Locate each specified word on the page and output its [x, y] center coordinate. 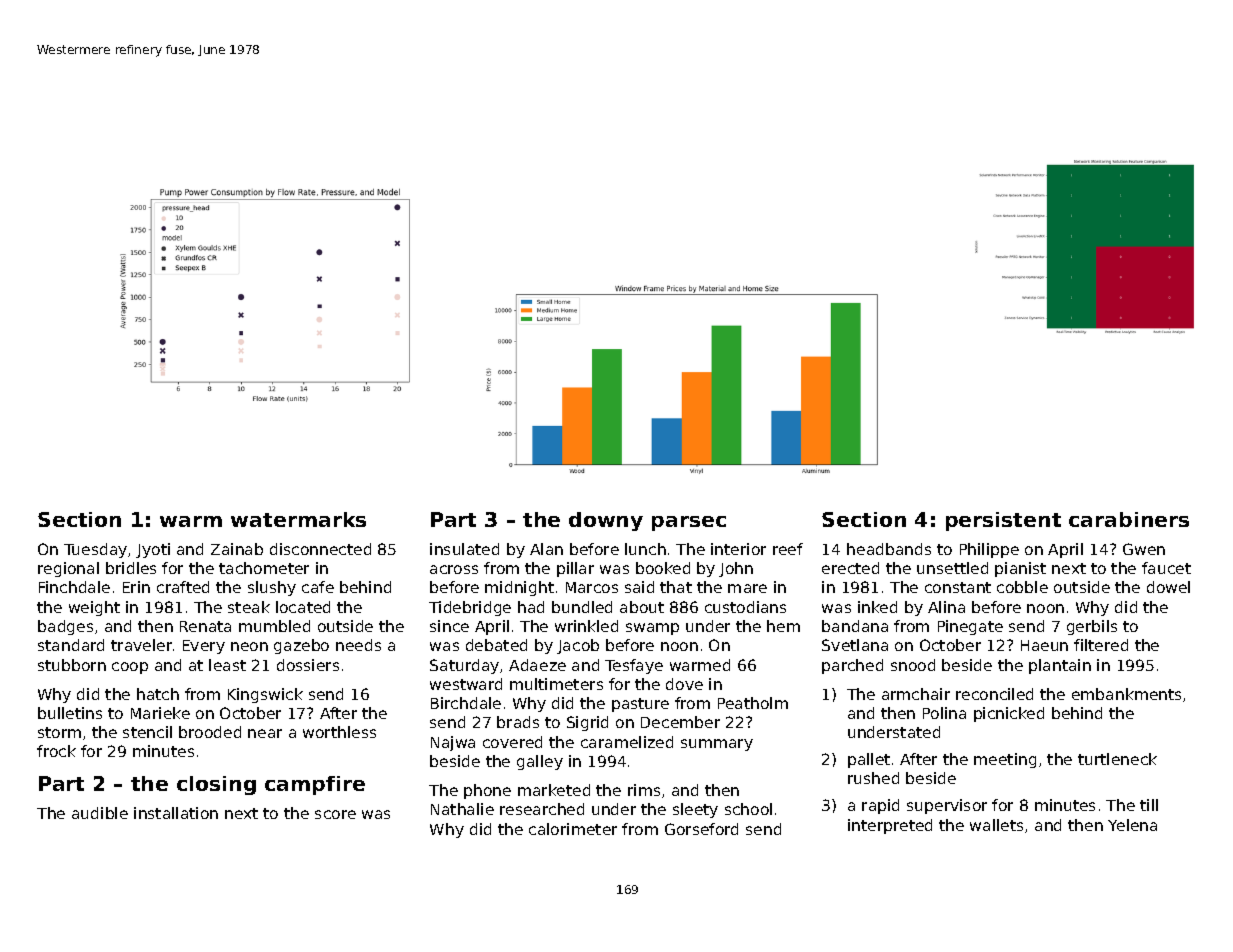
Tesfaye [634, 666]
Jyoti [153, 550]
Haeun [1044, 645]
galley [540, 762]
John [736, 569]
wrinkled [586, 626]
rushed [873, 778]
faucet [1166, 568]
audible [100, 813]
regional [68, 569]
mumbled [274, 626]
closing [216, 785]
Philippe [989, 550]
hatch [158, 694]
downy [606, 521]
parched [852, 666]
